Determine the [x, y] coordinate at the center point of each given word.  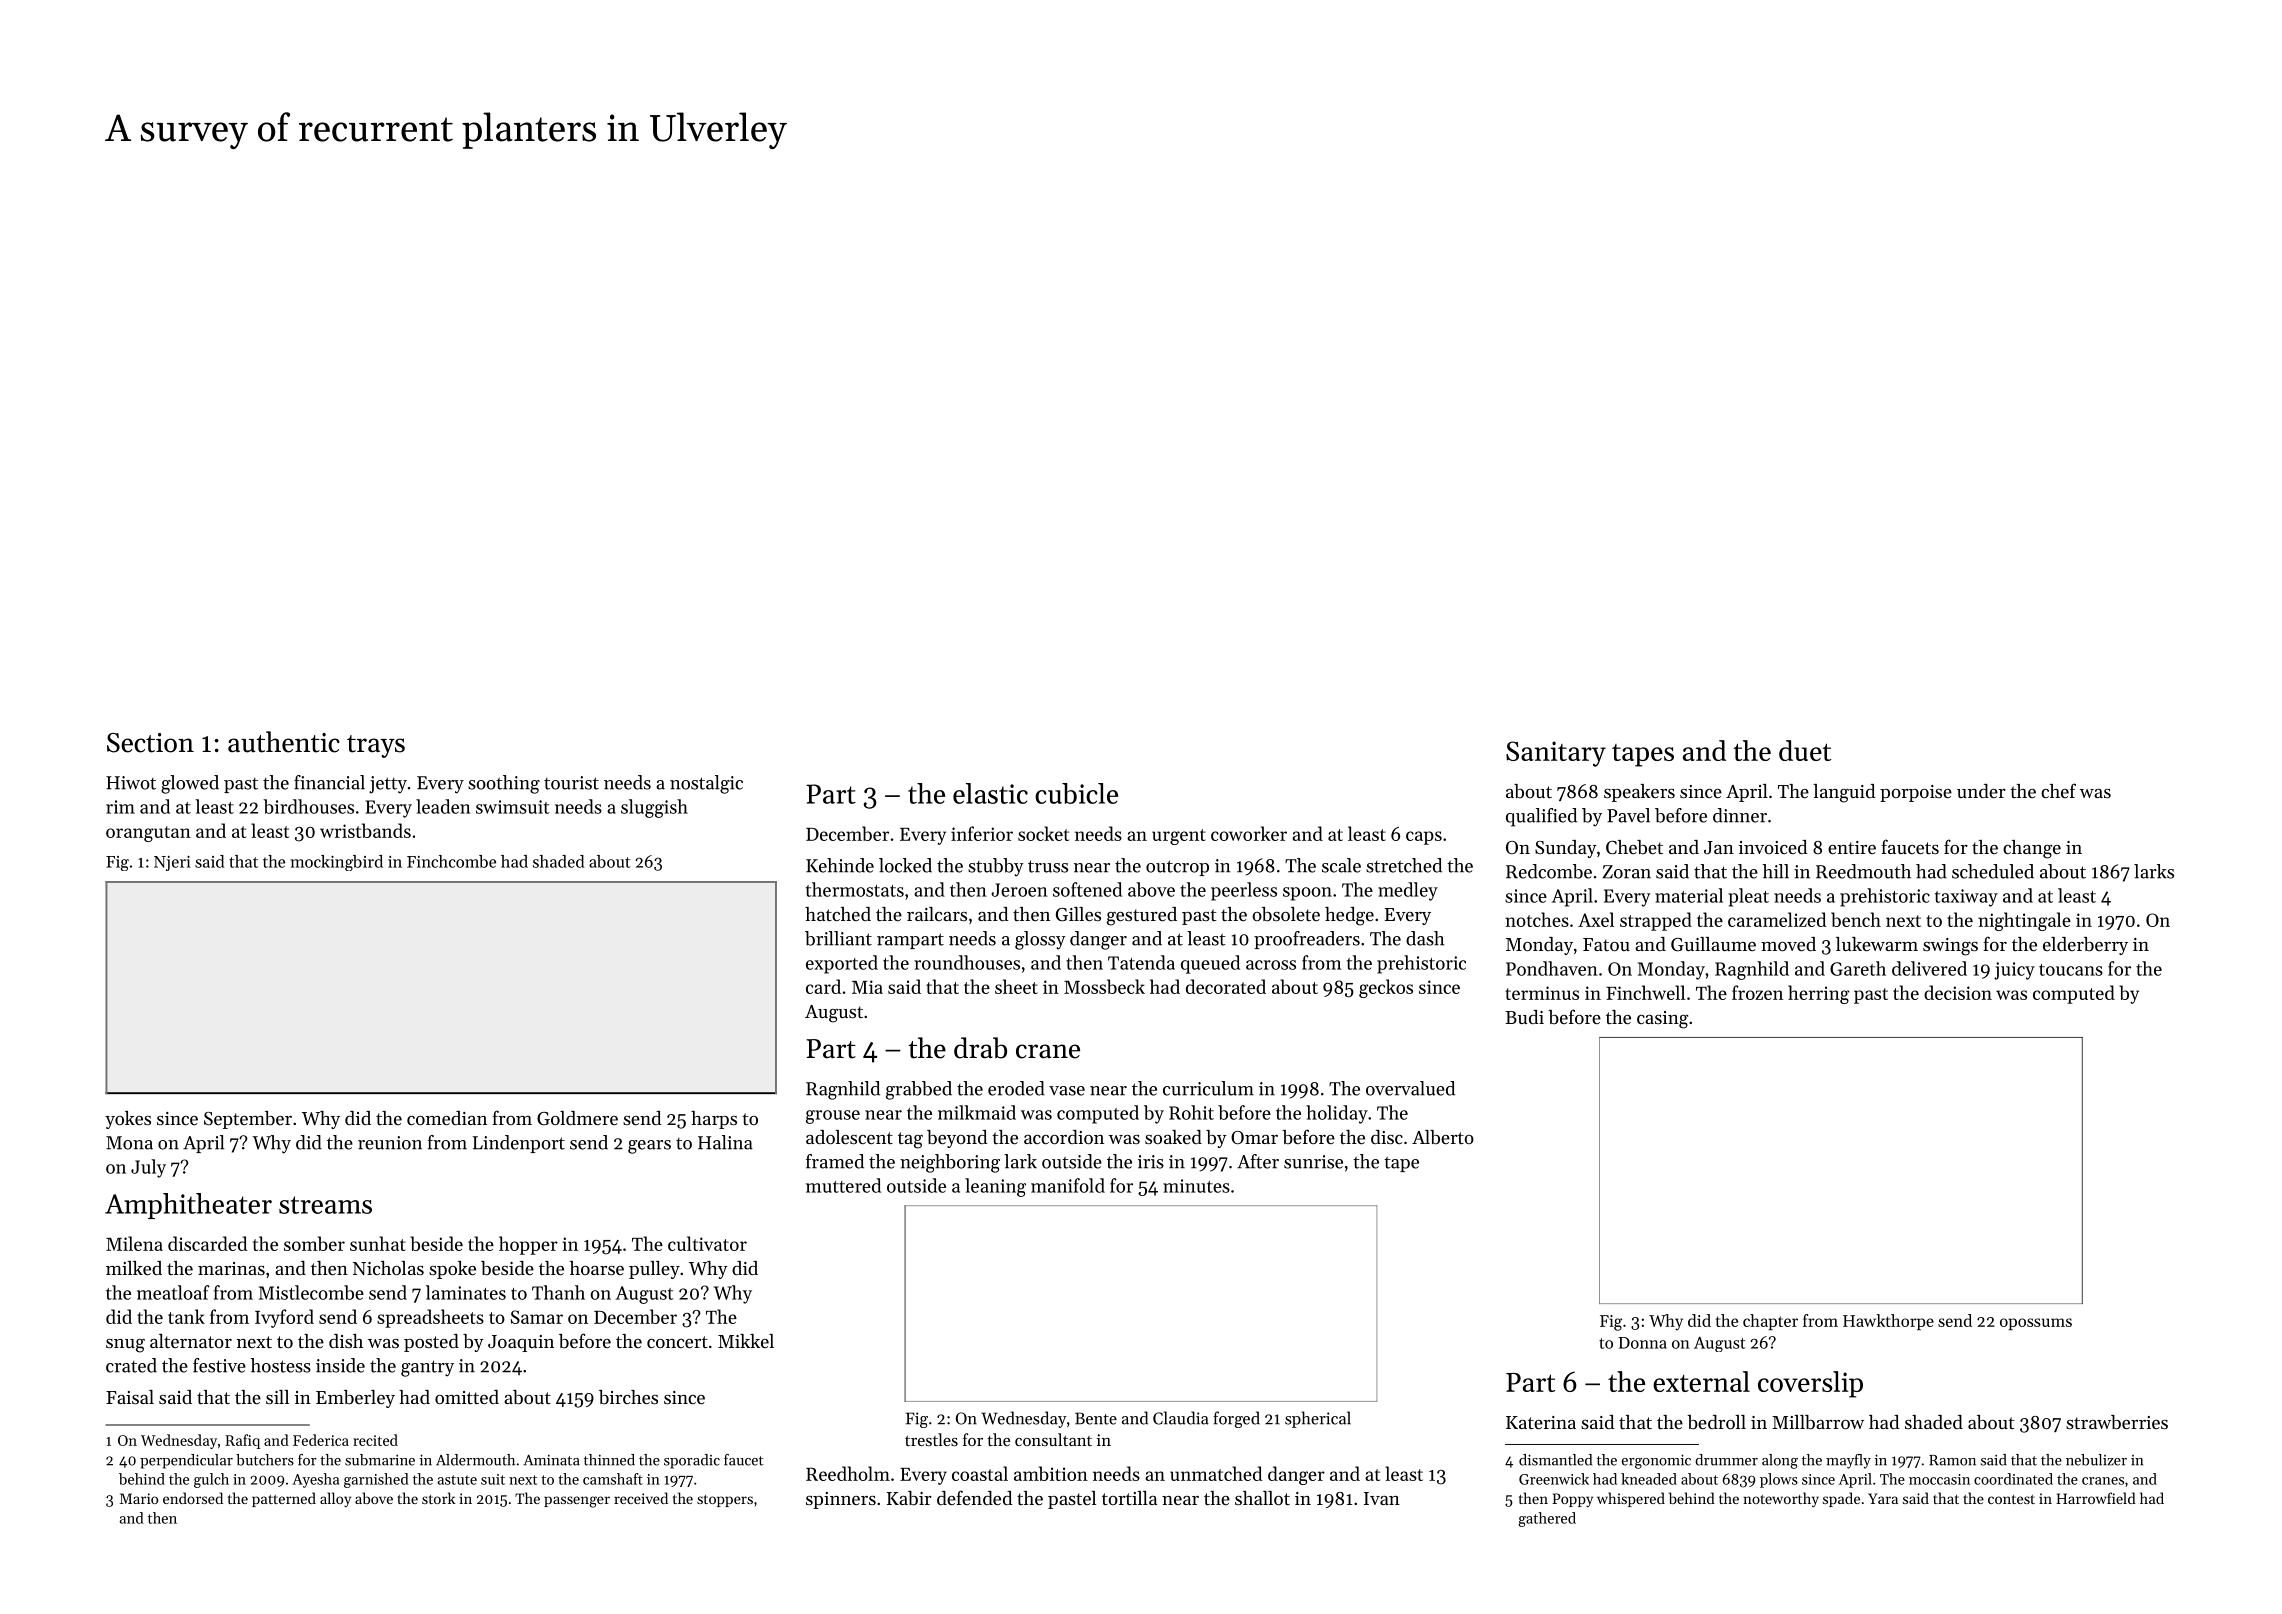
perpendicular [186, 1461]
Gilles [1078, 914]
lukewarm [1877, 944]
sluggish [654, 808]
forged [1236, 1419]
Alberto [1443, 1137]
